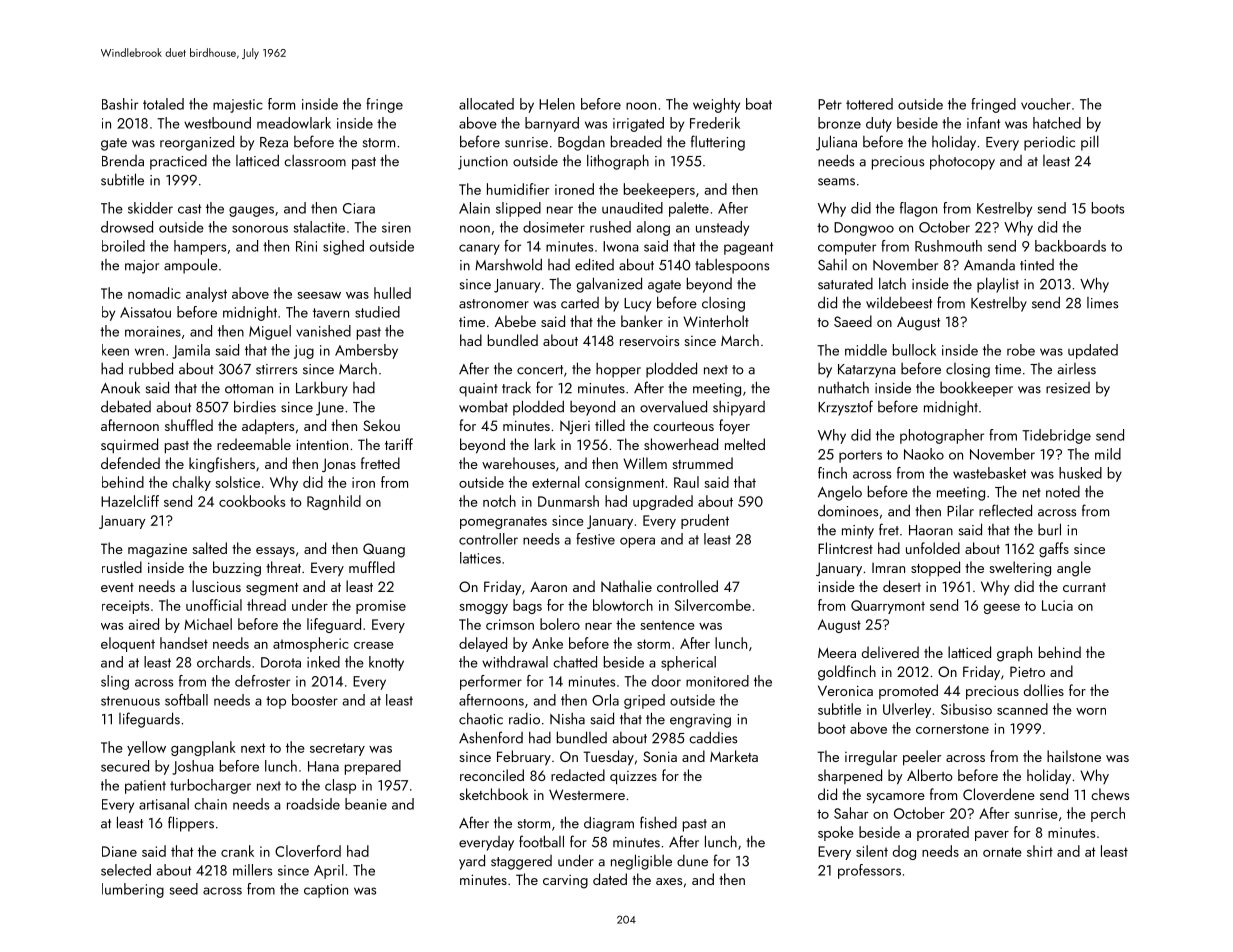 The image size is (1233, 952). Describe the element at coordinates (117, 587) in the screenshot. I see `event` at that location.
